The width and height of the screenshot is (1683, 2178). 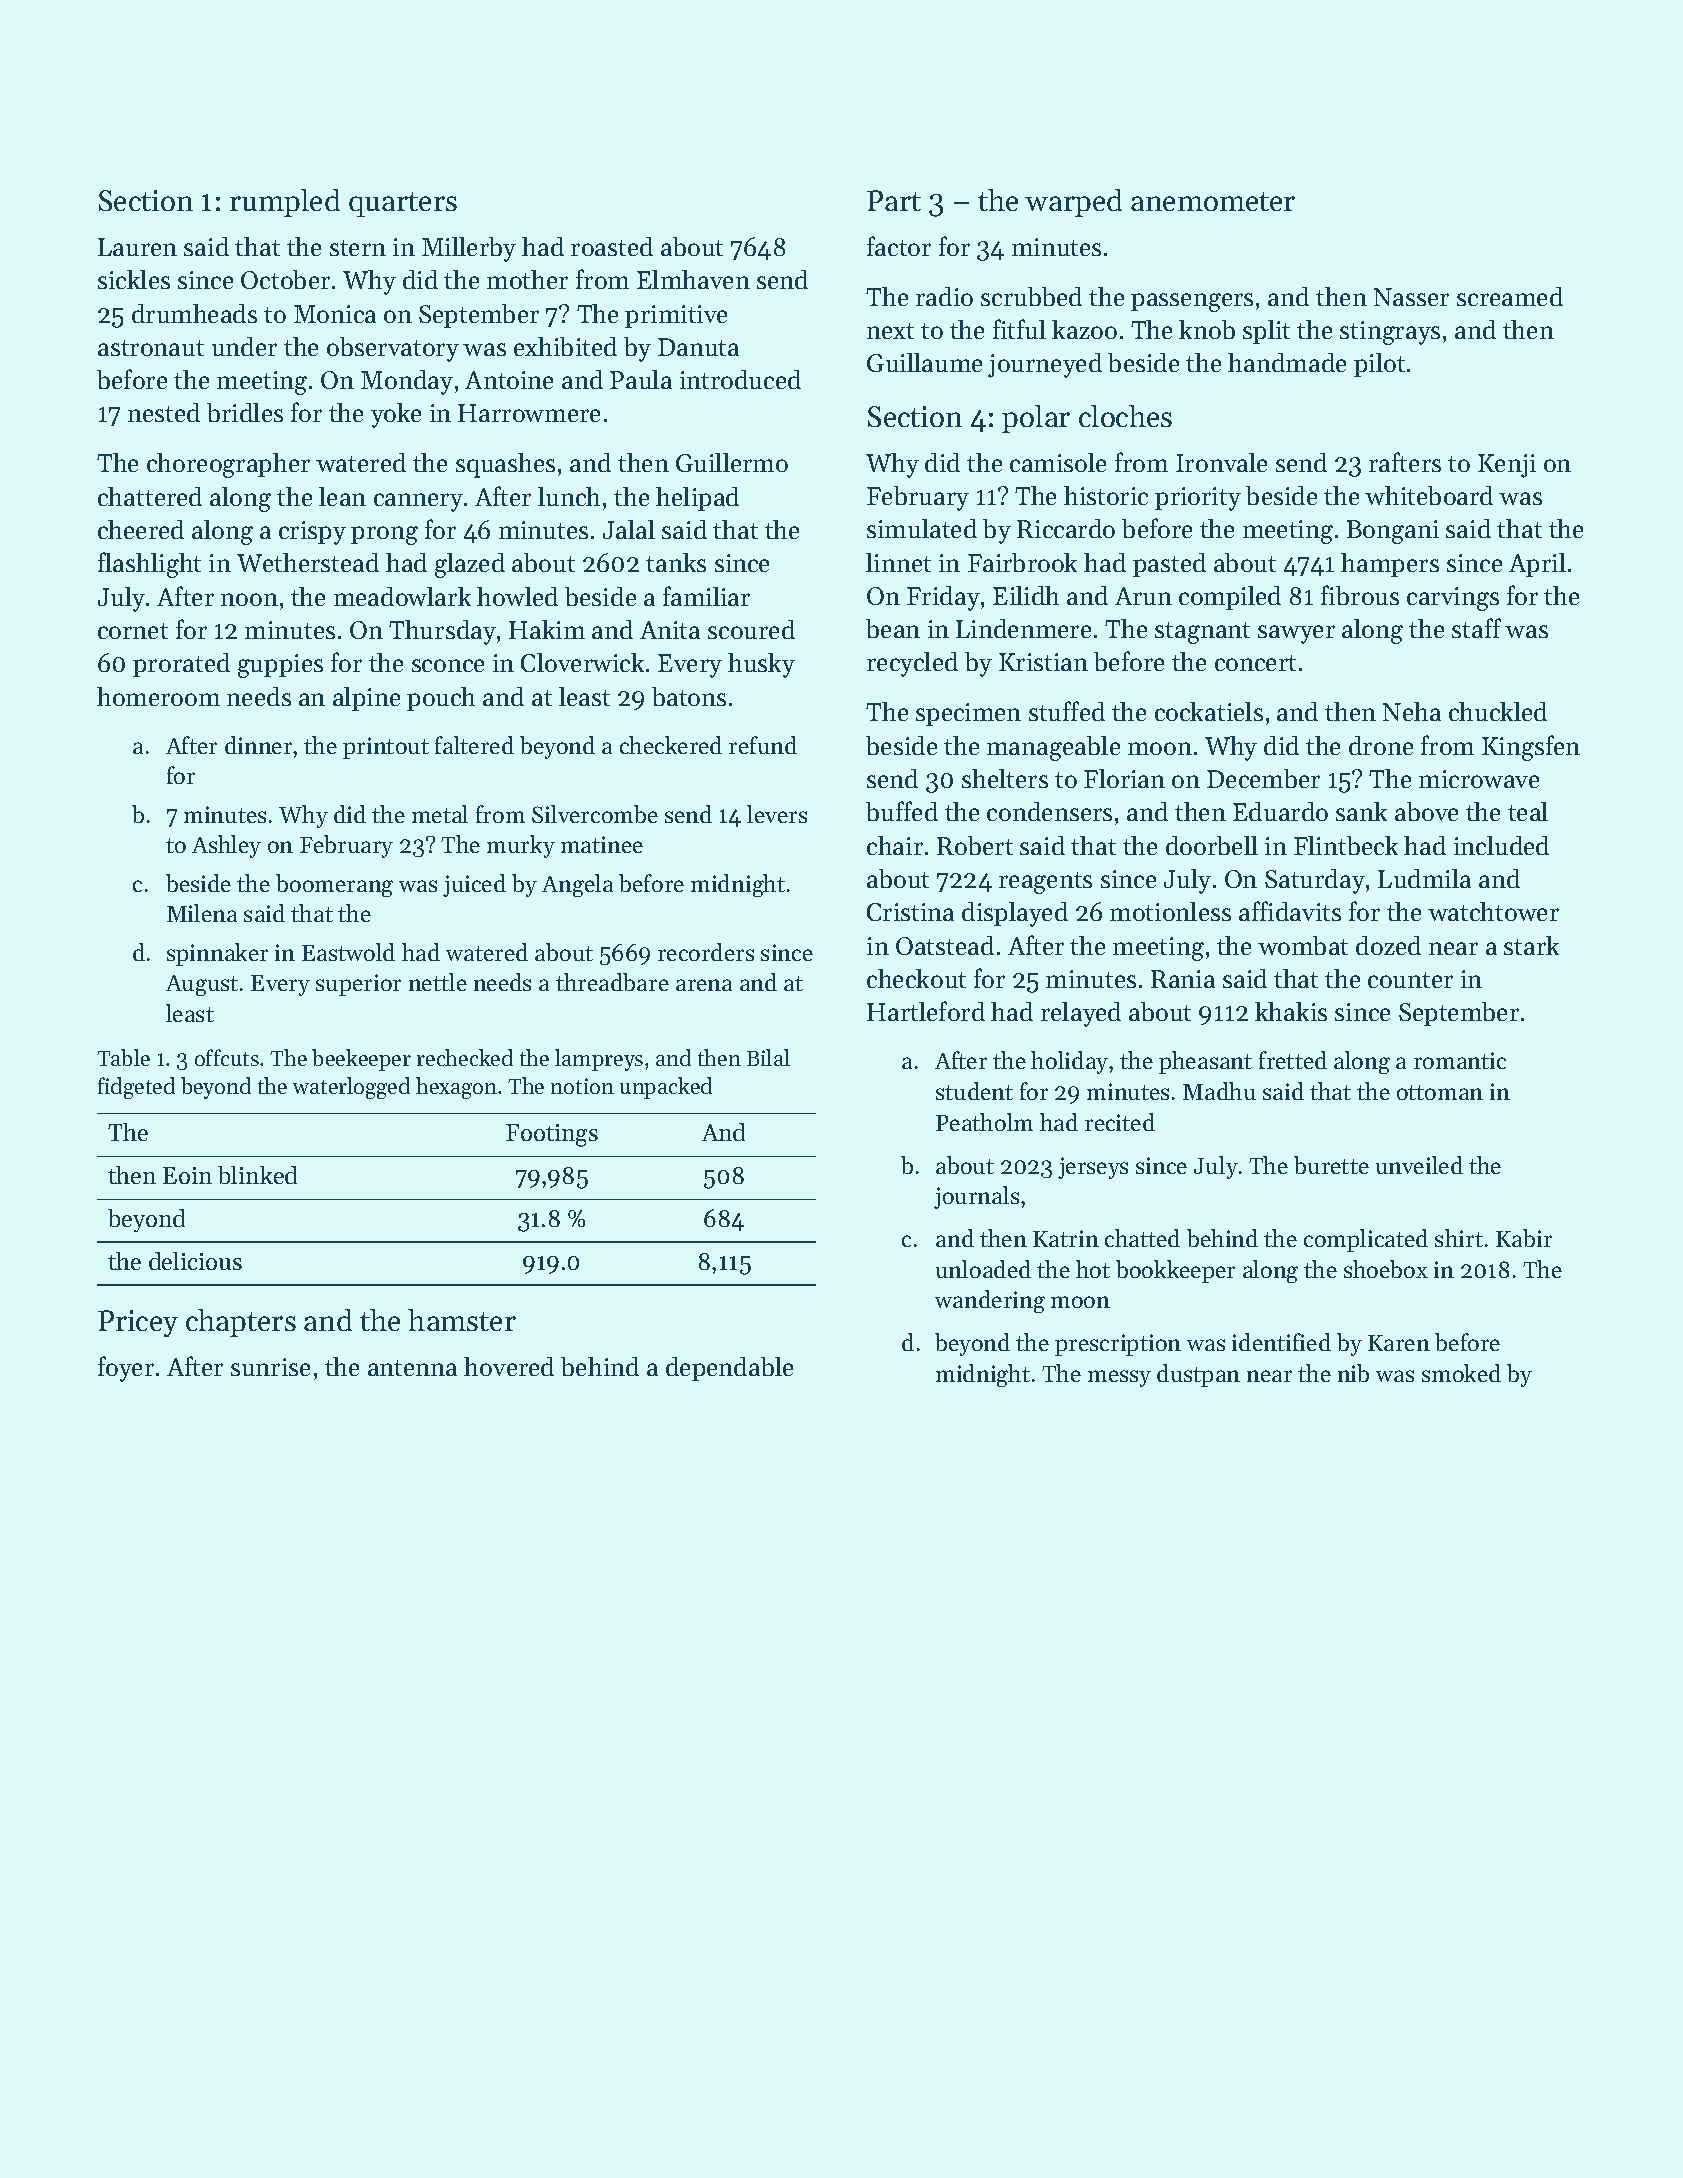 I want to click on astronaut, so click(x=151, y=348).
